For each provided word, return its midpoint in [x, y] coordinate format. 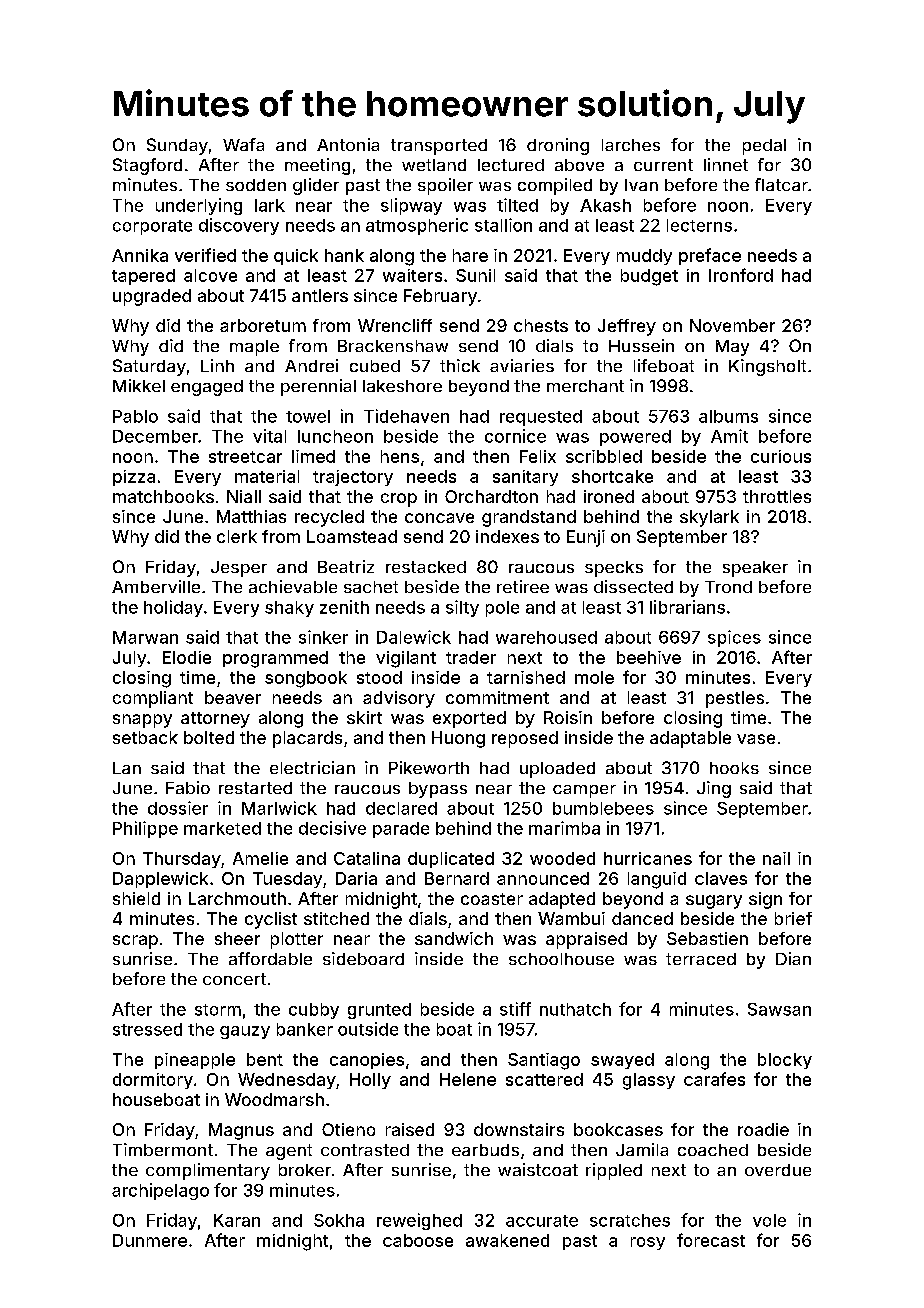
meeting [317, 166]
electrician [312, 767]
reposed [525, 739]
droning [558, 146]
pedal [764, 147]
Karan [237, 1220]
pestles [735, 699]
